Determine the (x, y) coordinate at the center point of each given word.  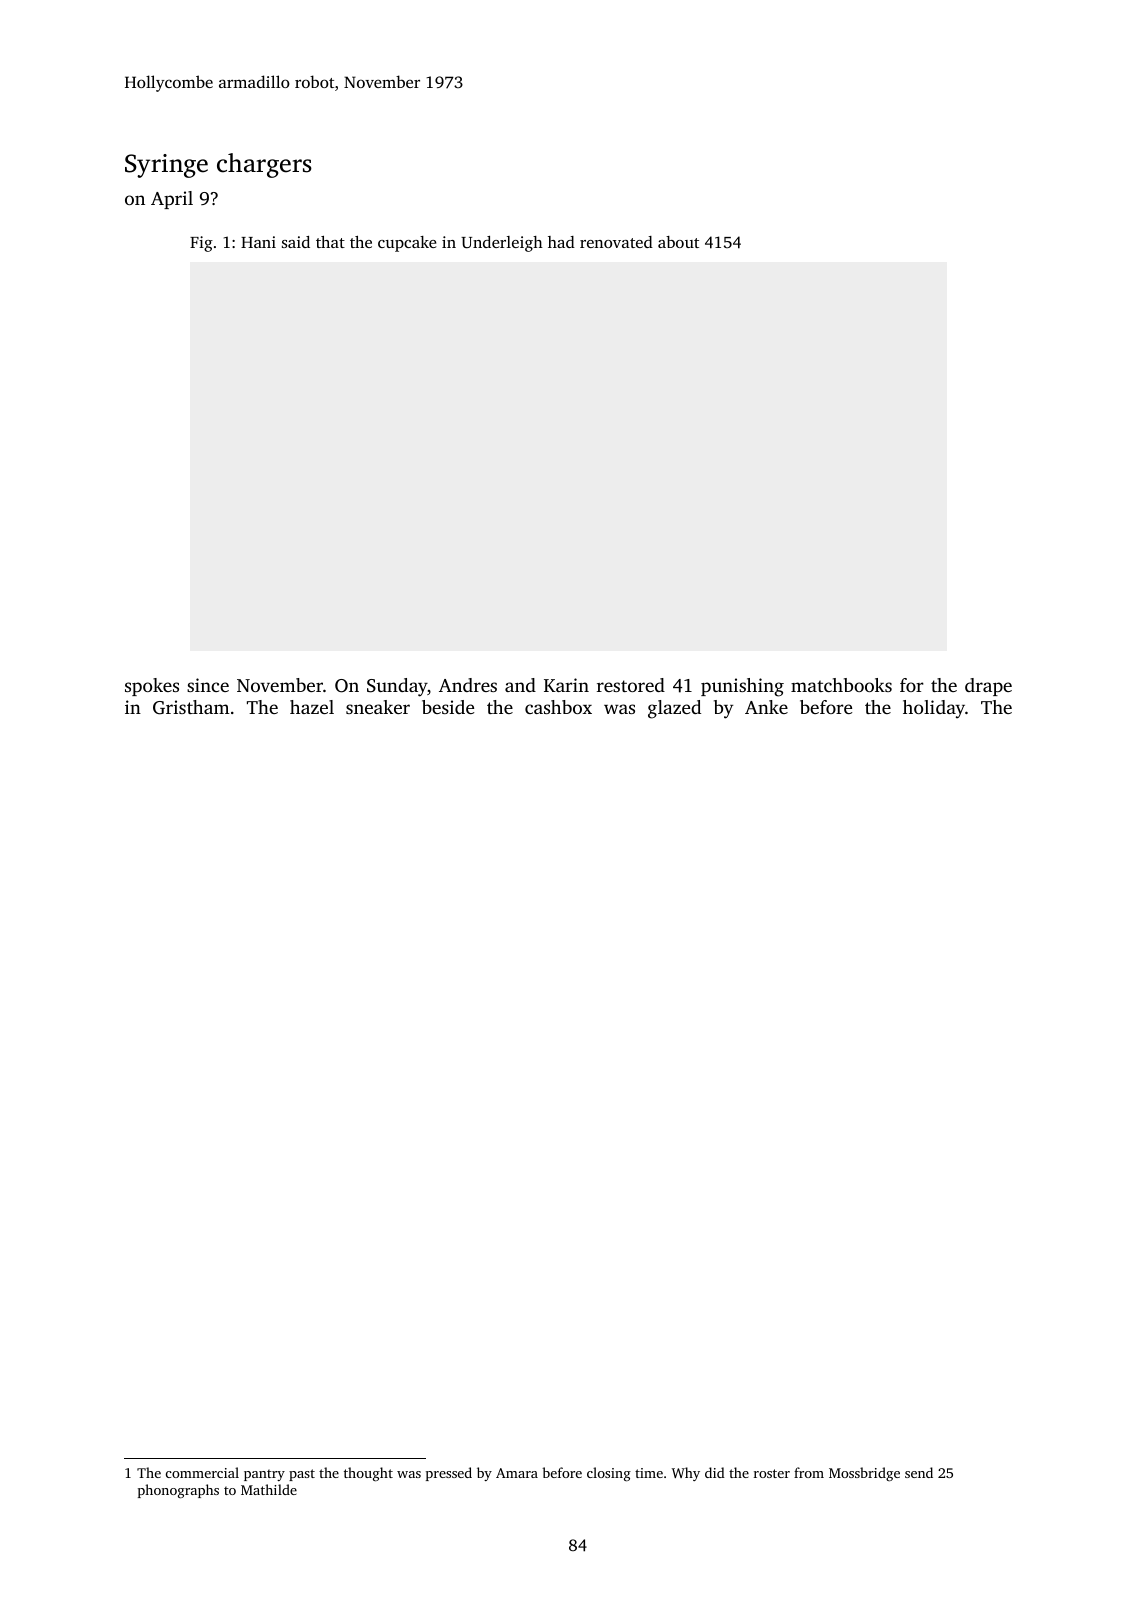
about (678, 242)
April (172, 200)
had (561, 242)
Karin (566, 685)
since (208, 685)
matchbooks (841, 685)
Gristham (191, 707)
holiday (934, 709)
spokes (152, 687)
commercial (202, 1472)
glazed (674, 709)
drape (988, 687)
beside (448, 707)
